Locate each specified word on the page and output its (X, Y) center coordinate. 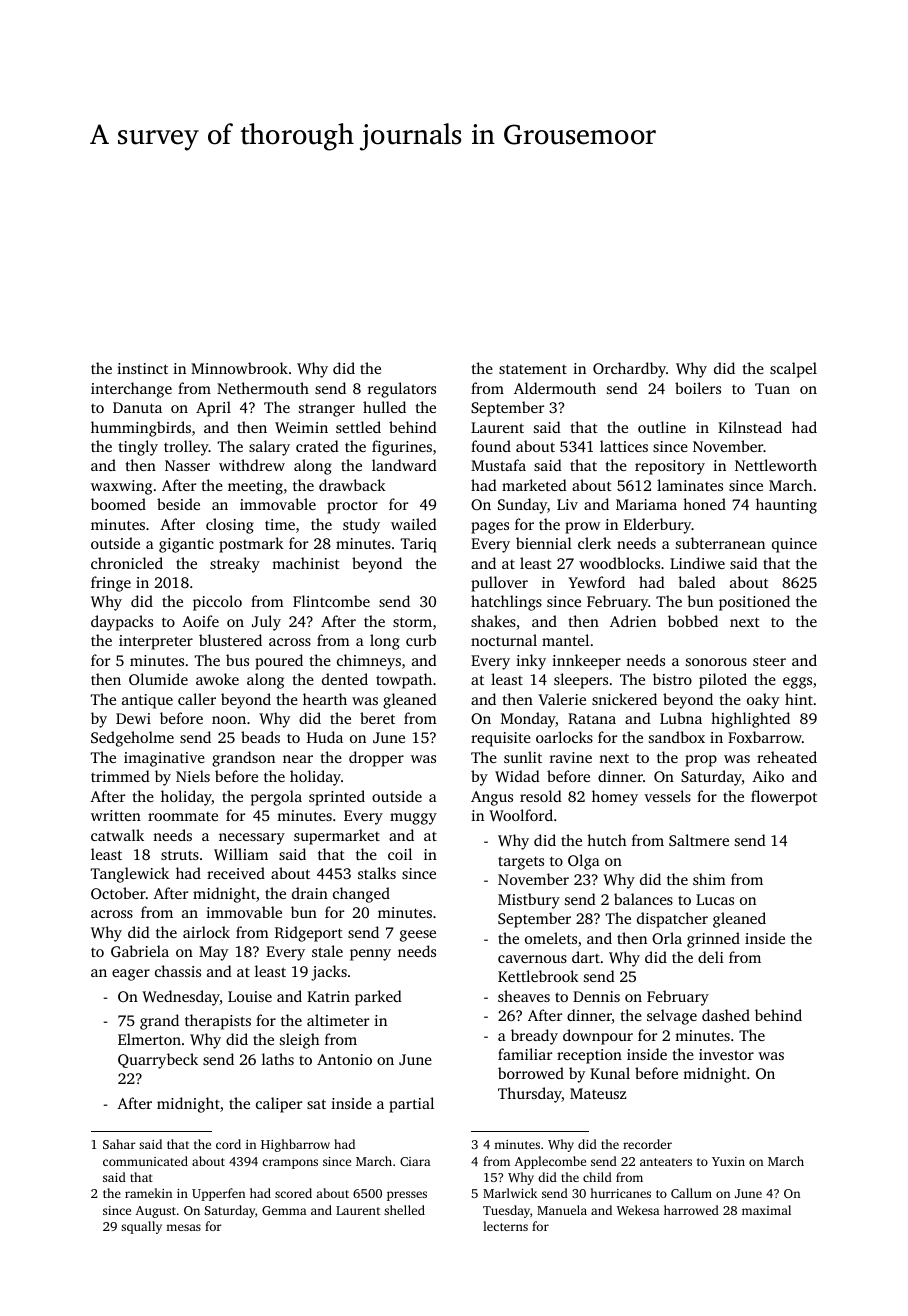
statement (533, 369)
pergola (276, 798)
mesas (183, 1227)
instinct (142, 368)
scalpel (793, 370)
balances (643, 899)
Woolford (521, 815)
